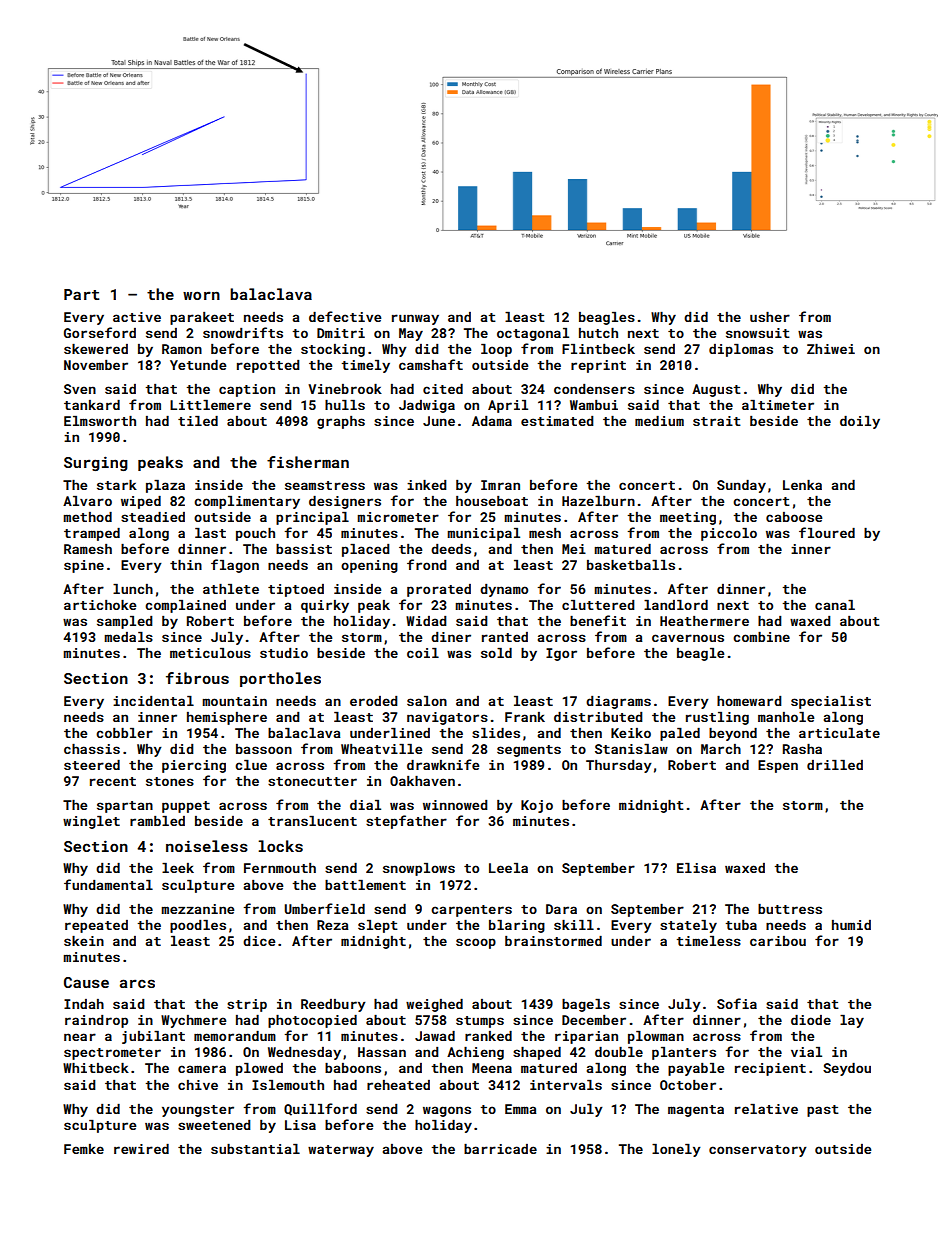  What do you see at coordinates (533, 334) in the image?
I see `octagonal` at bounding box center [533, 334].
